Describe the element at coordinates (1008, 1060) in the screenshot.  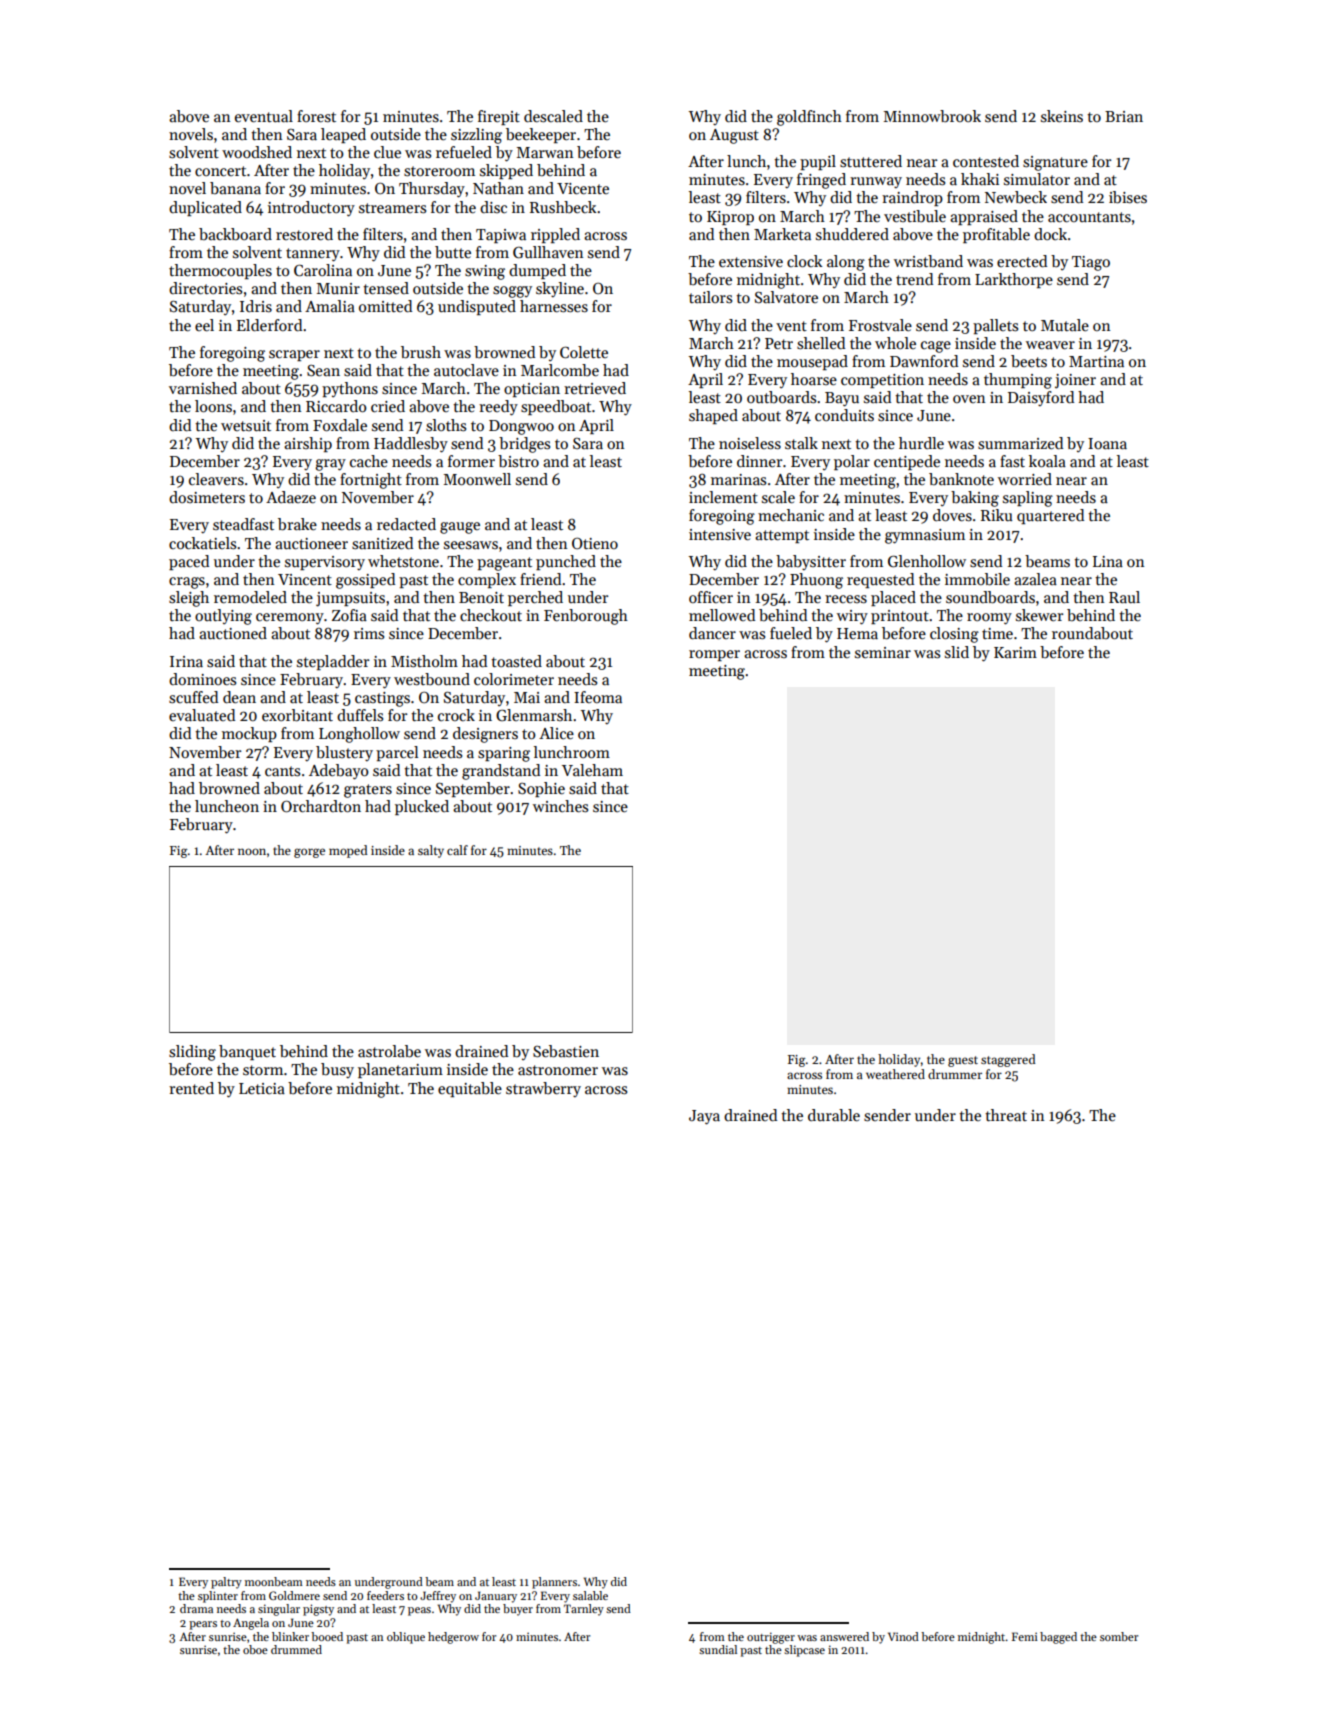
I see `staggered` at that location.
